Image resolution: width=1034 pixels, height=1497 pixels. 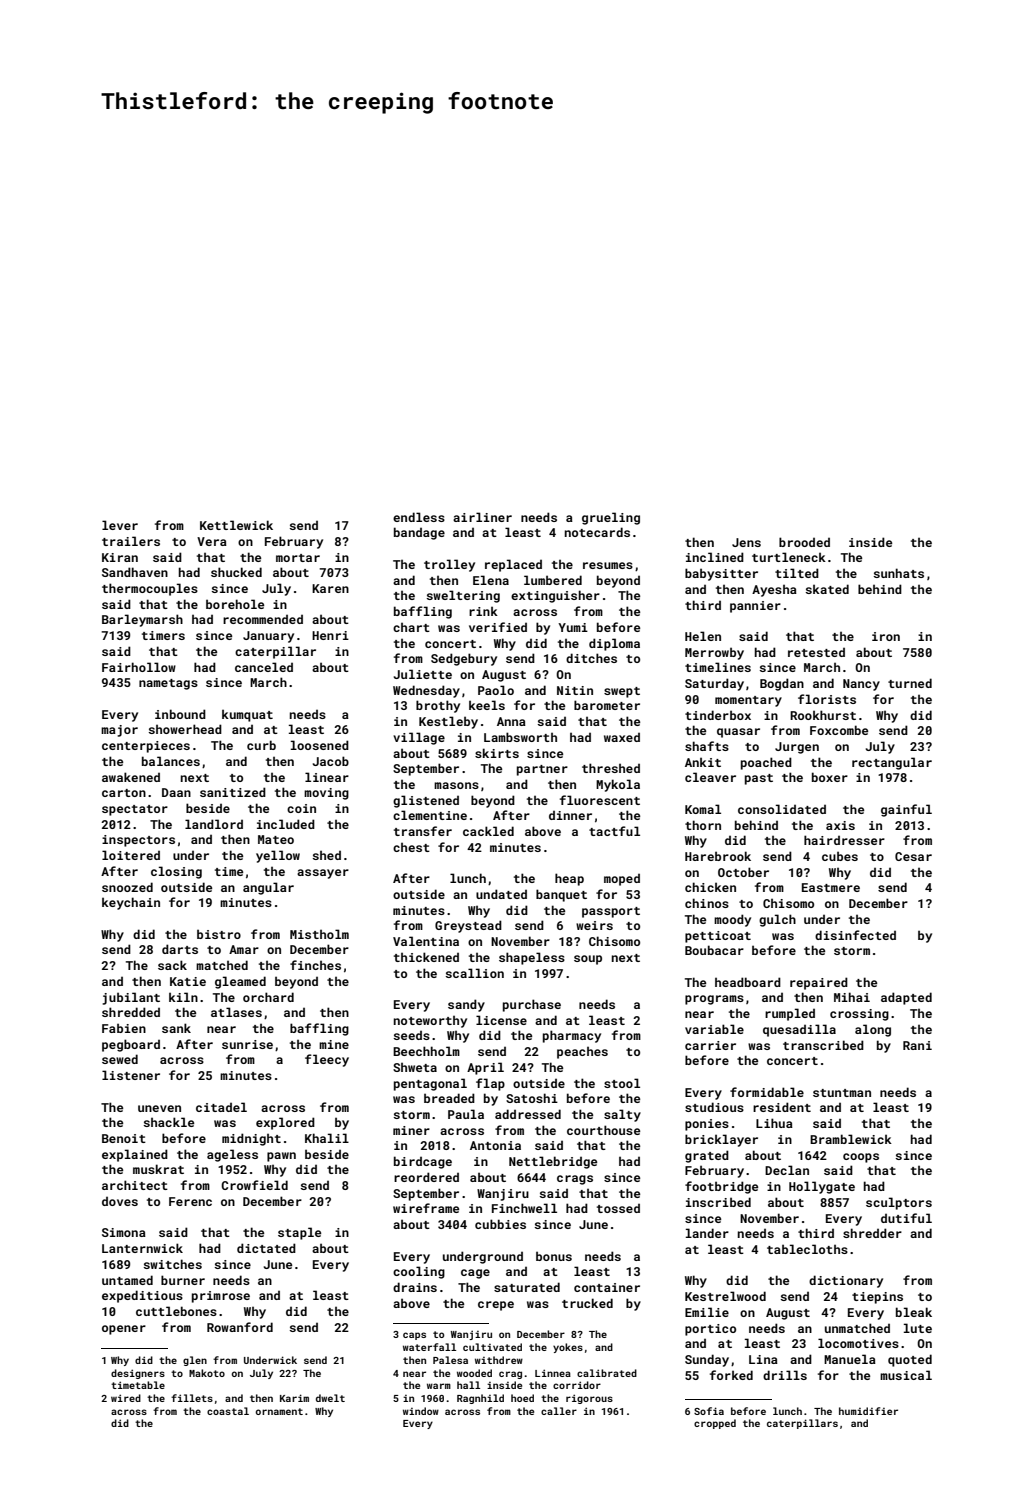 I want to click on keels, so click(x=487, y=705).
